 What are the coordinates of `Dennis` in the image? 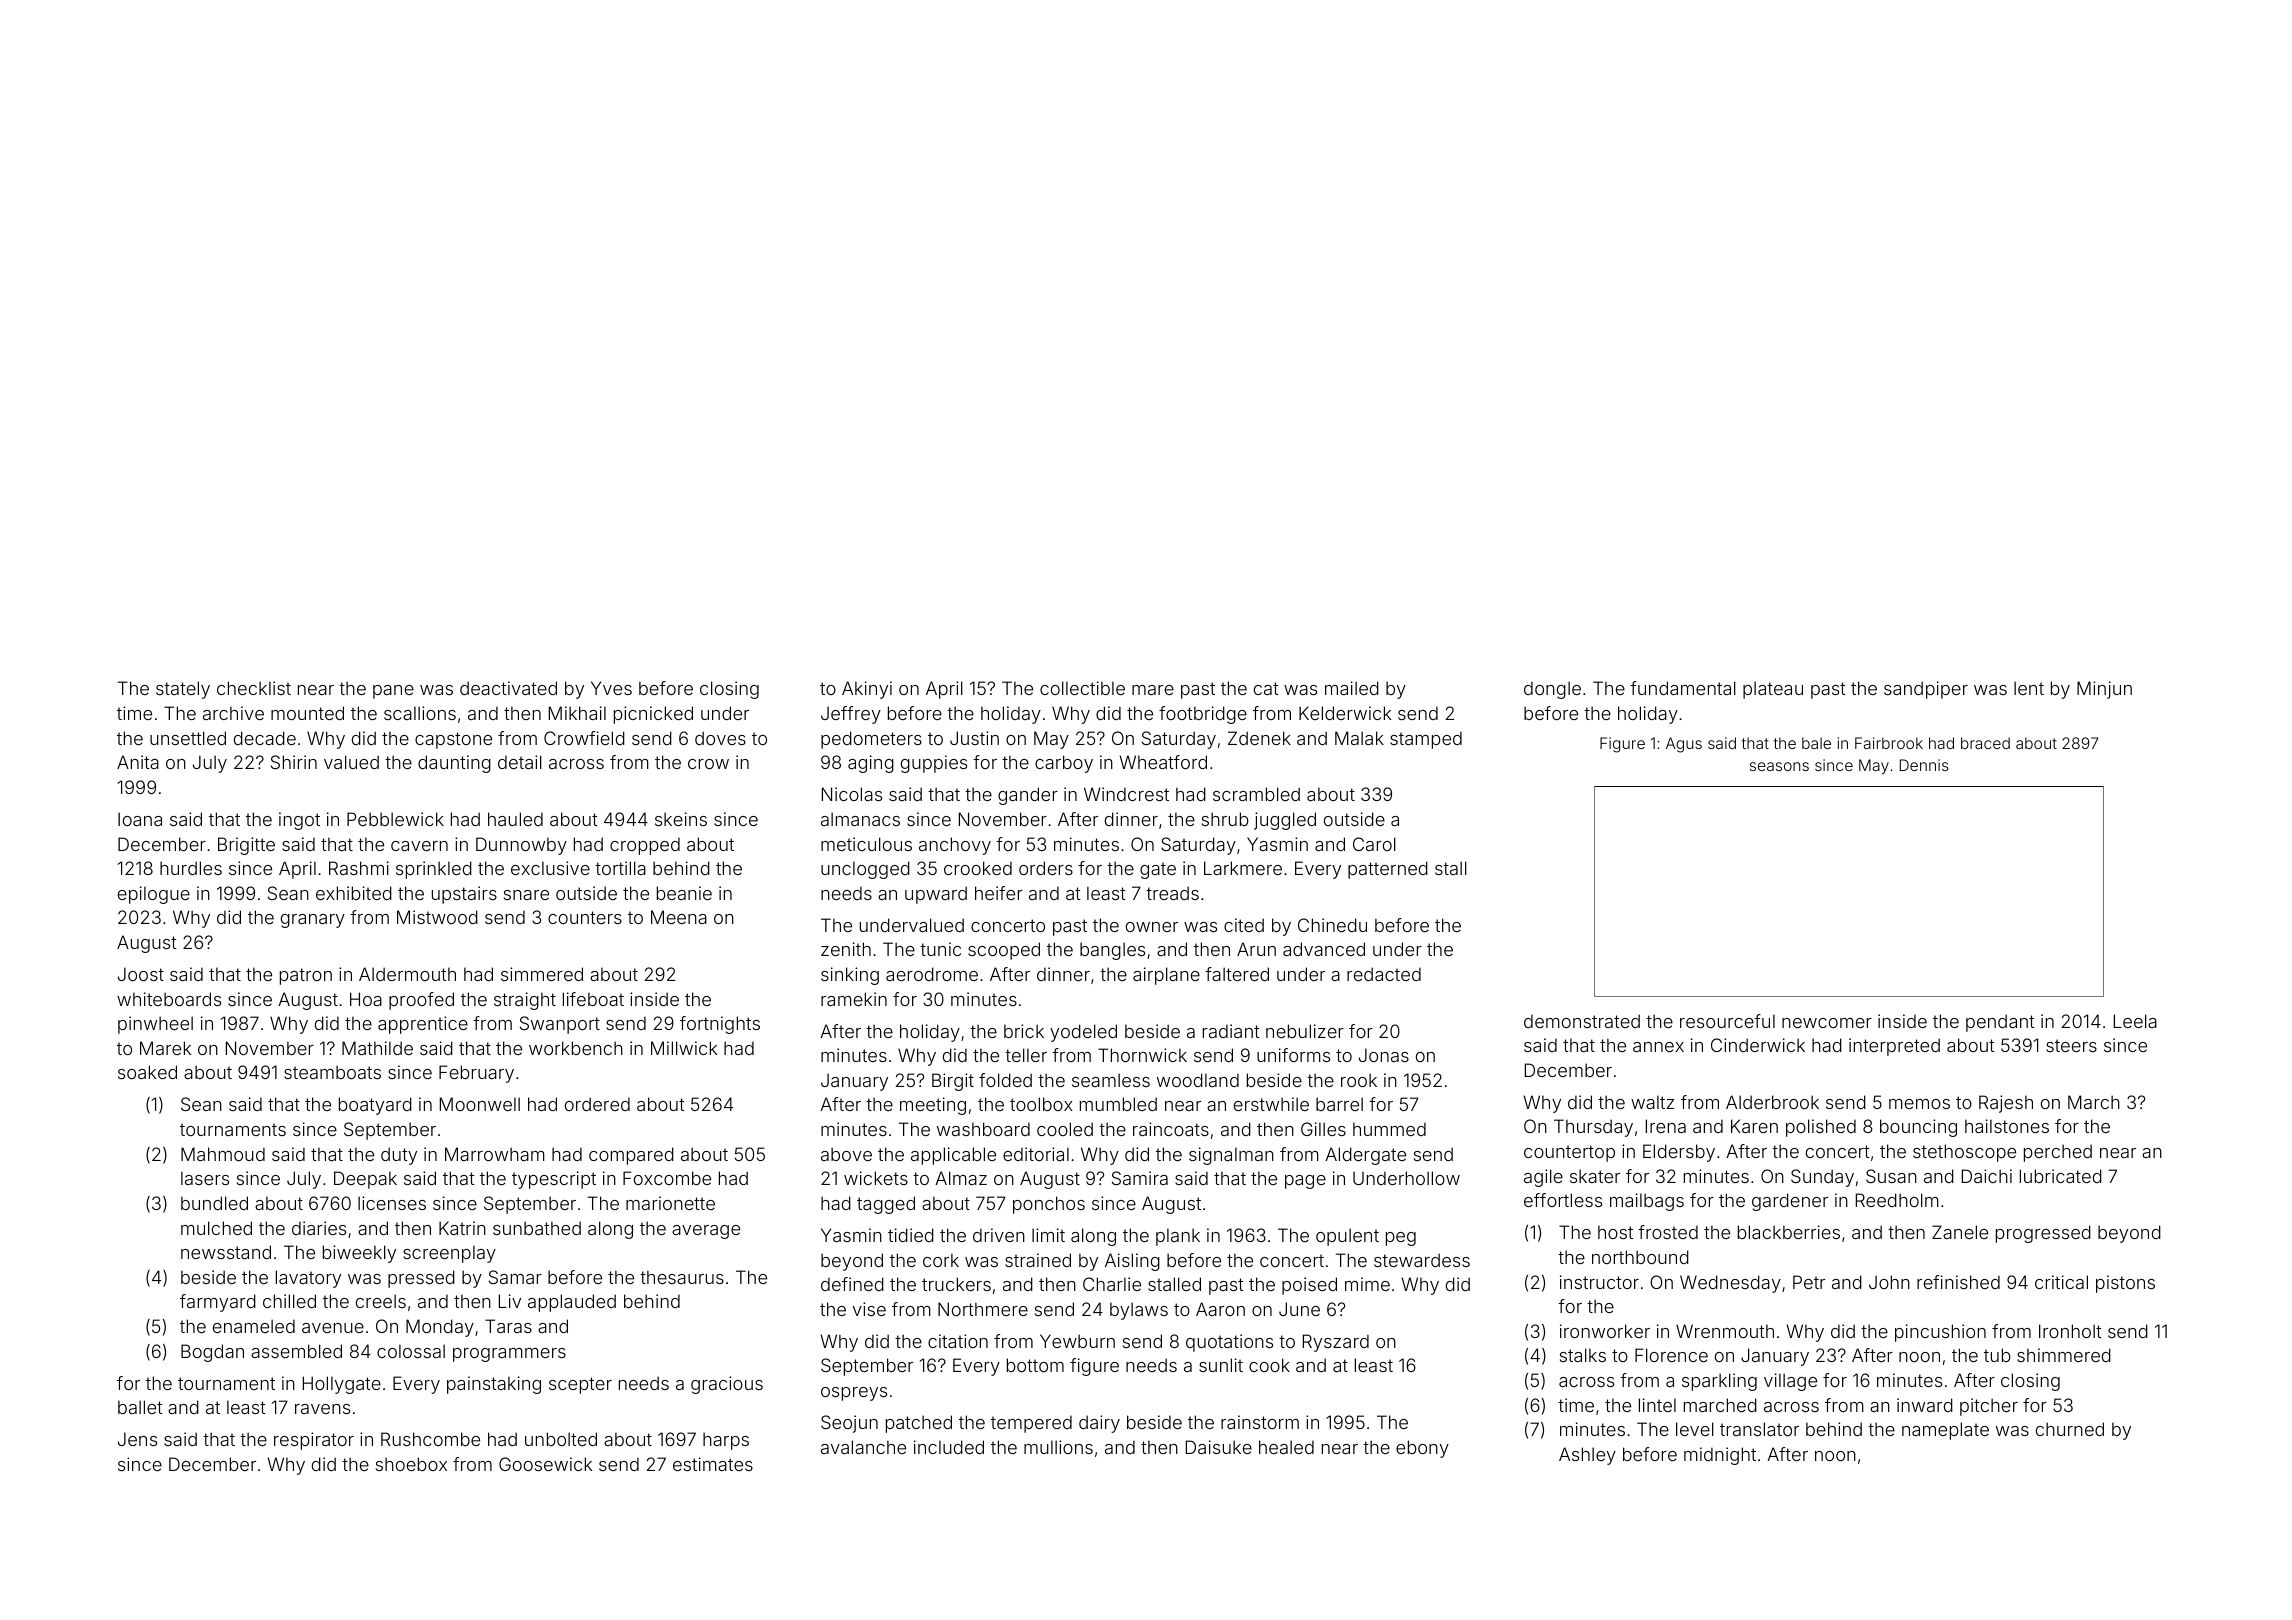 It's located at (1924, 765).
